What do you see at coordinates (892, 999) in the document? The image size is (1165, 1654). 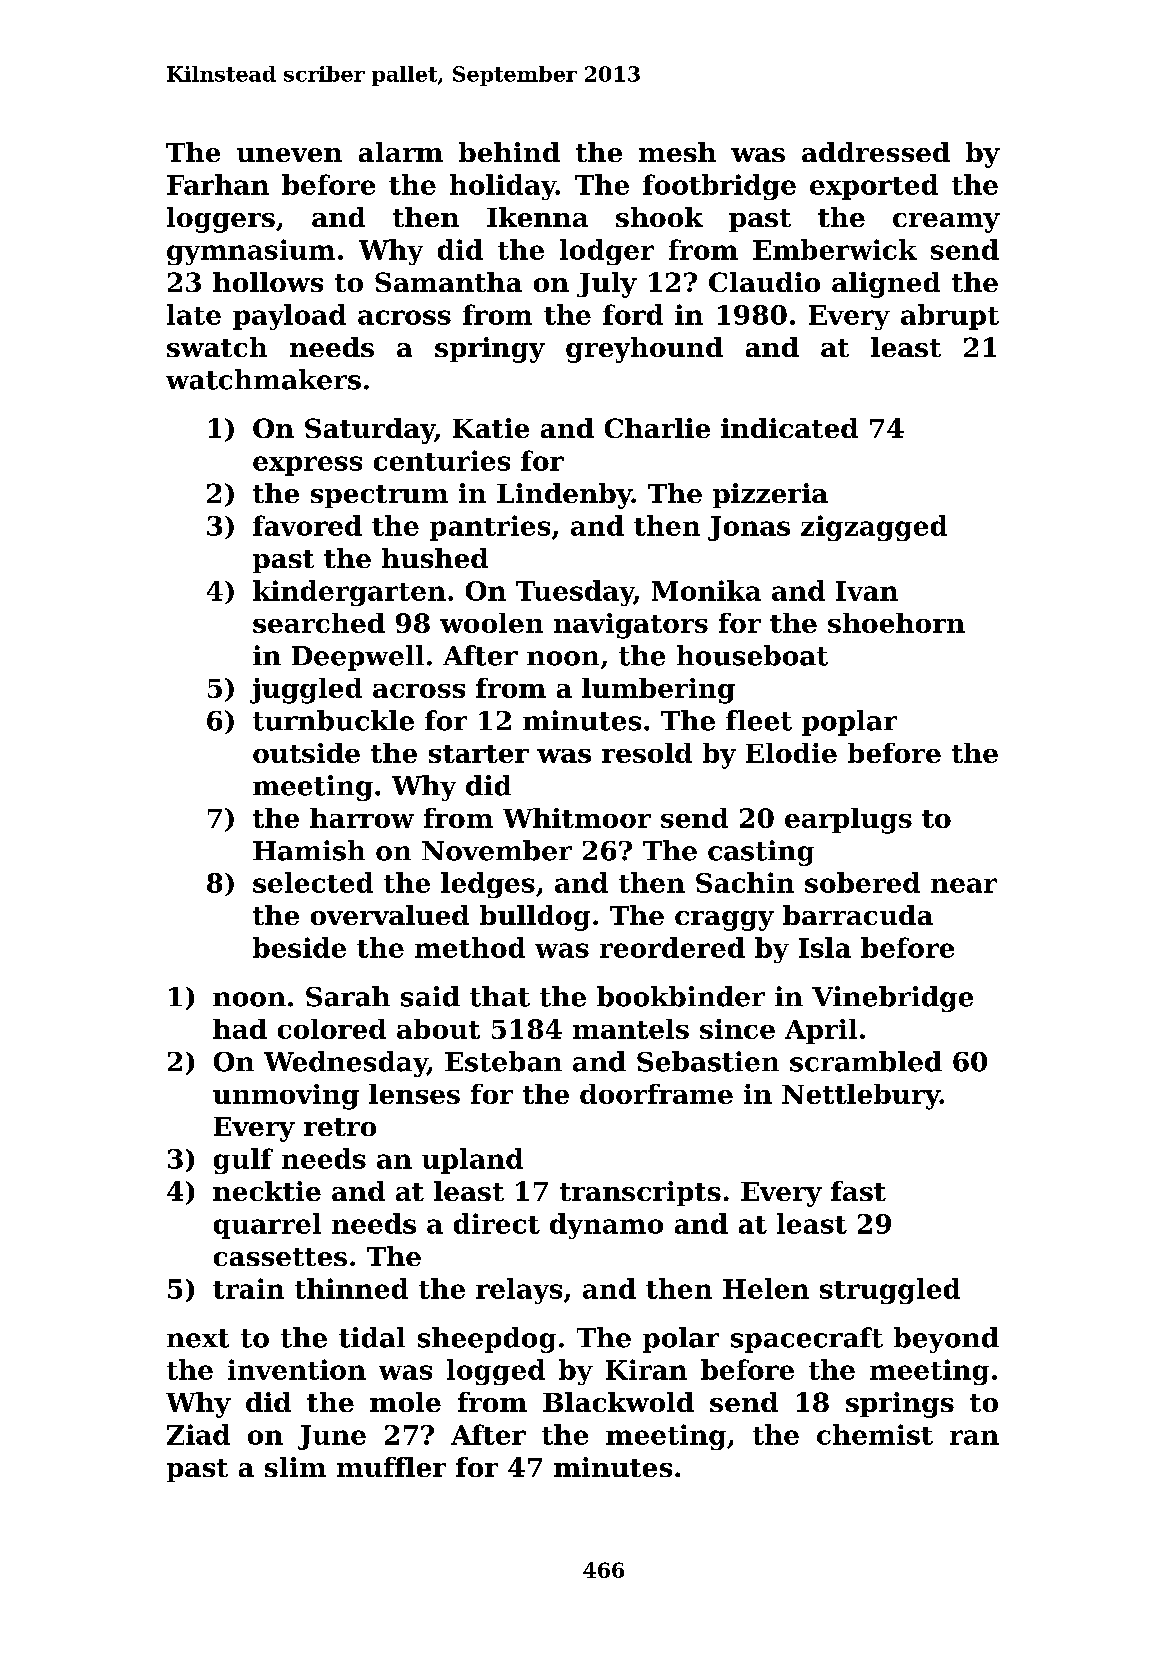 I see `Vinebridge` at bounding box center [892, 999].
